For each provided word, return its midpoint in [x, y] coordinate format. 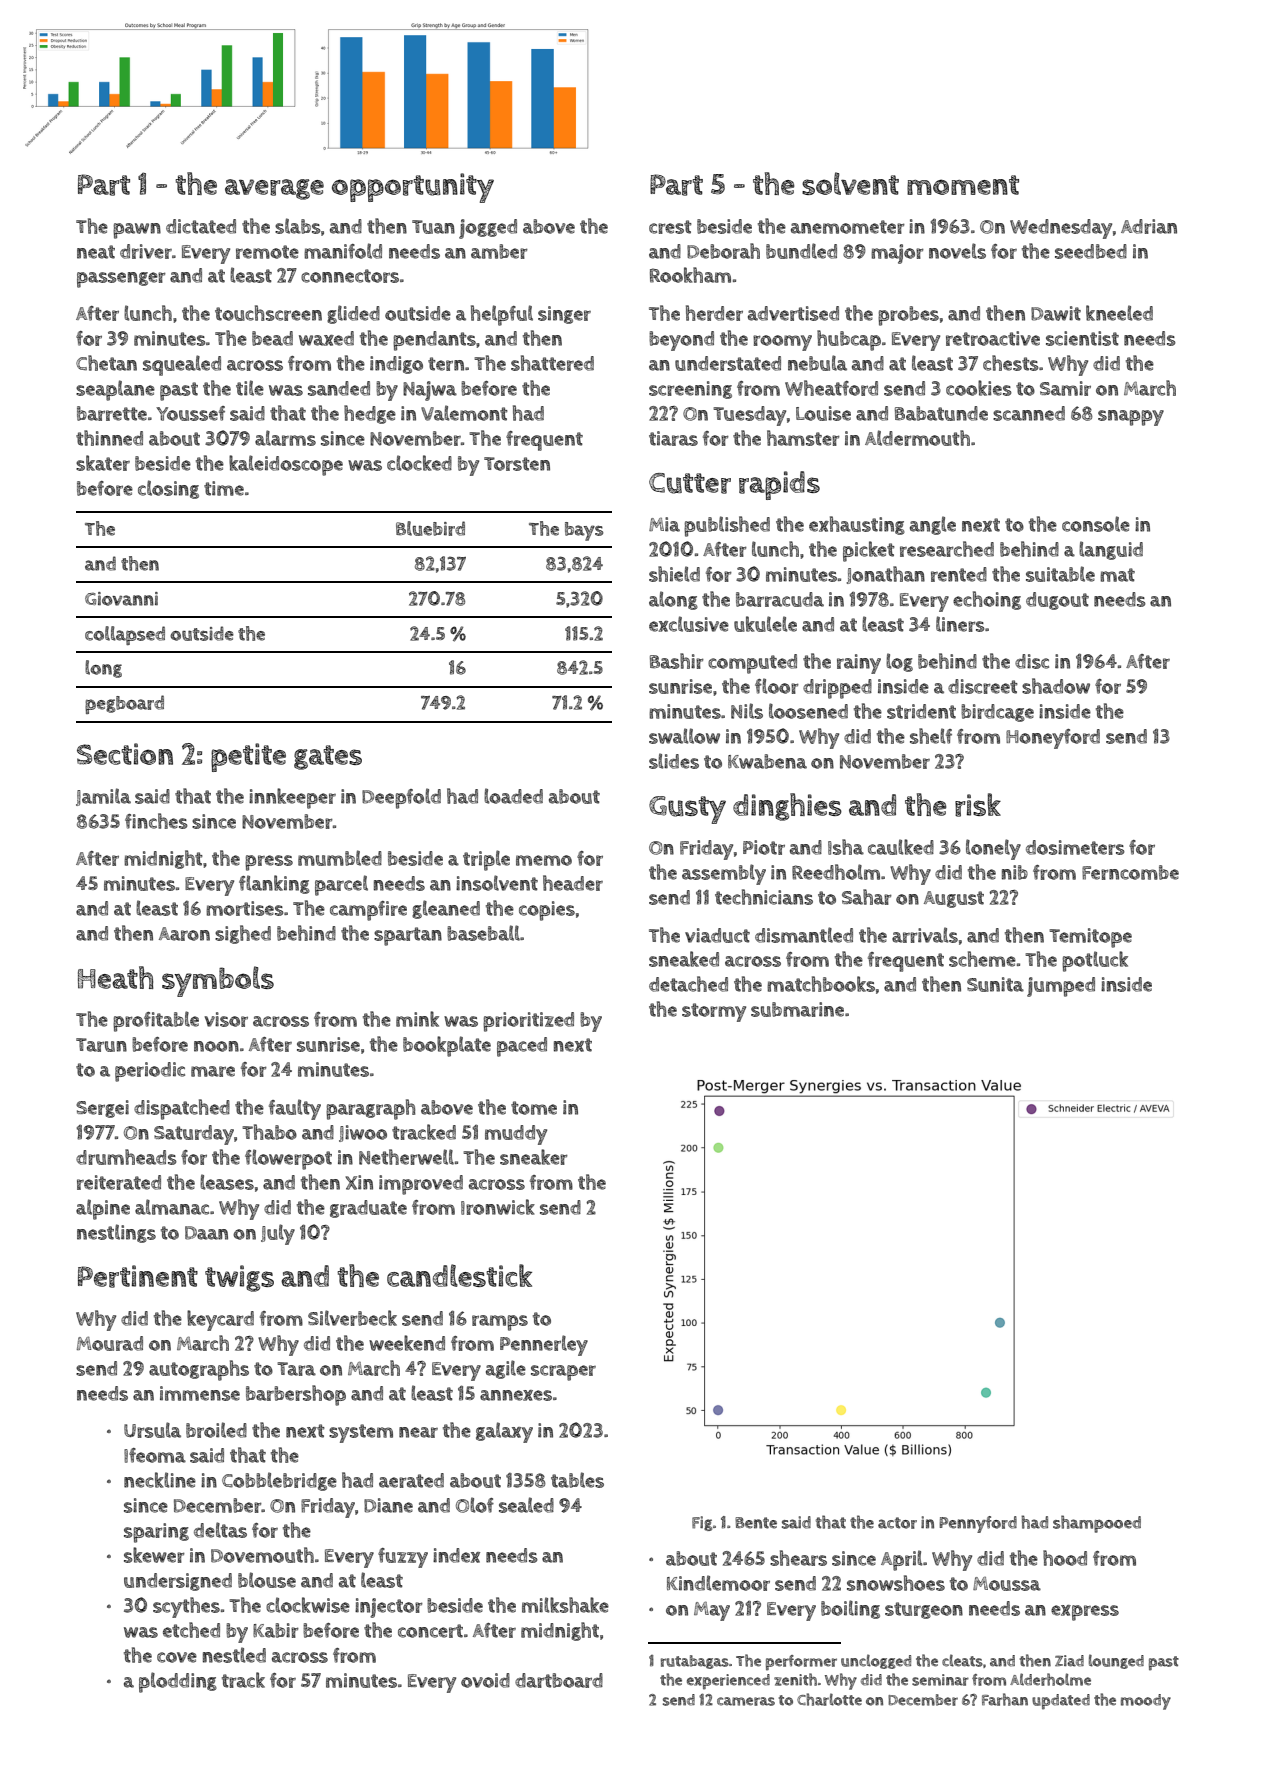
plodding [178, 1682]
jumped [1061, 987]
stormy [714, 1012]
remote [267, 252]
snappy [1131, 418]
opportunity [413, 188]
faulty [295, 1109]
